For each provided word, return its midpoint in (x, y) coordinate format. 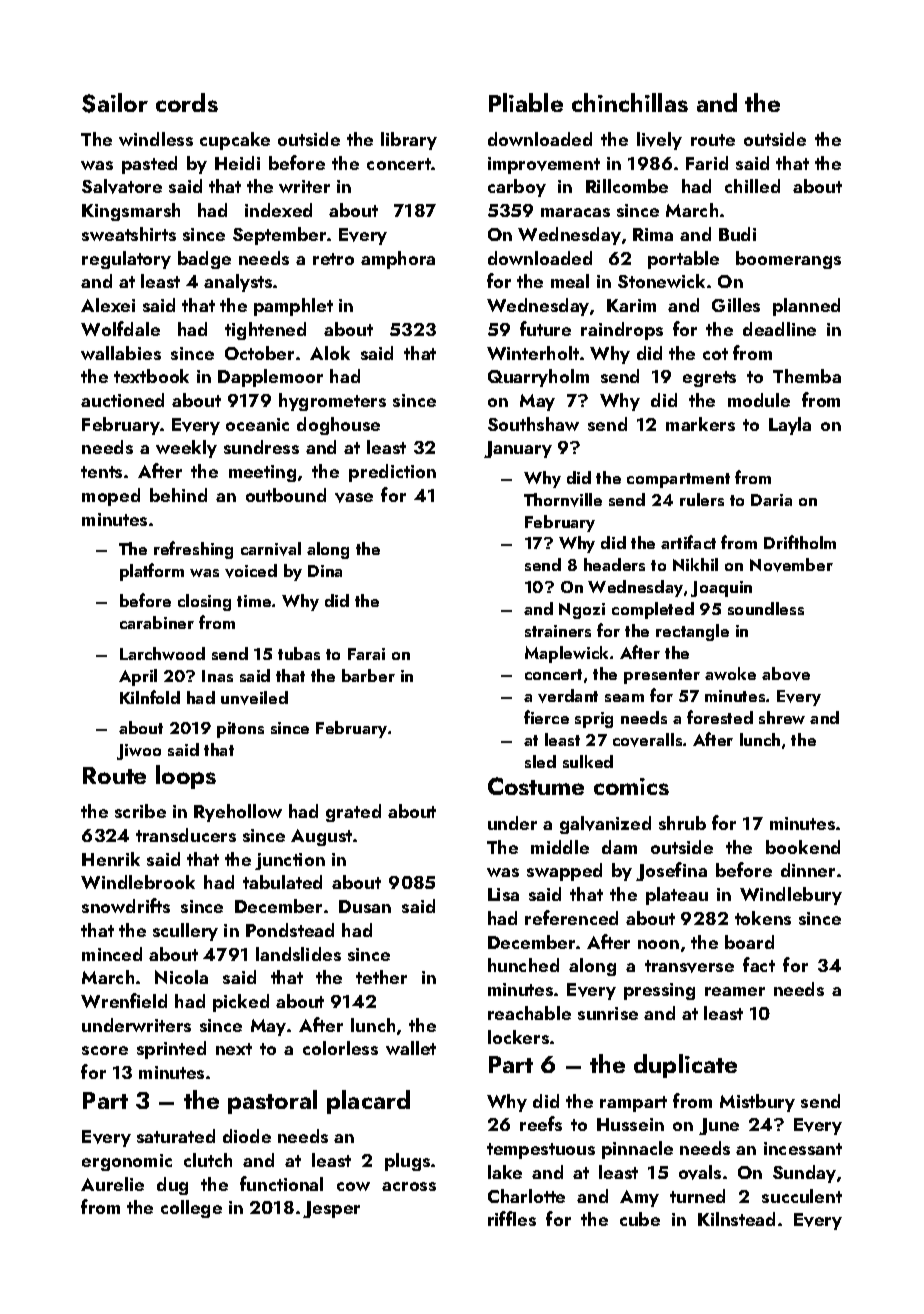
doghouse (338, 426)
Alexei (108, 305)
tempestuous (541, 1151)
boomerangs (788, 260)
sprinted (171, 1050)
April (138, 677)
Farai (366, 654)
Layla (790, 426)
